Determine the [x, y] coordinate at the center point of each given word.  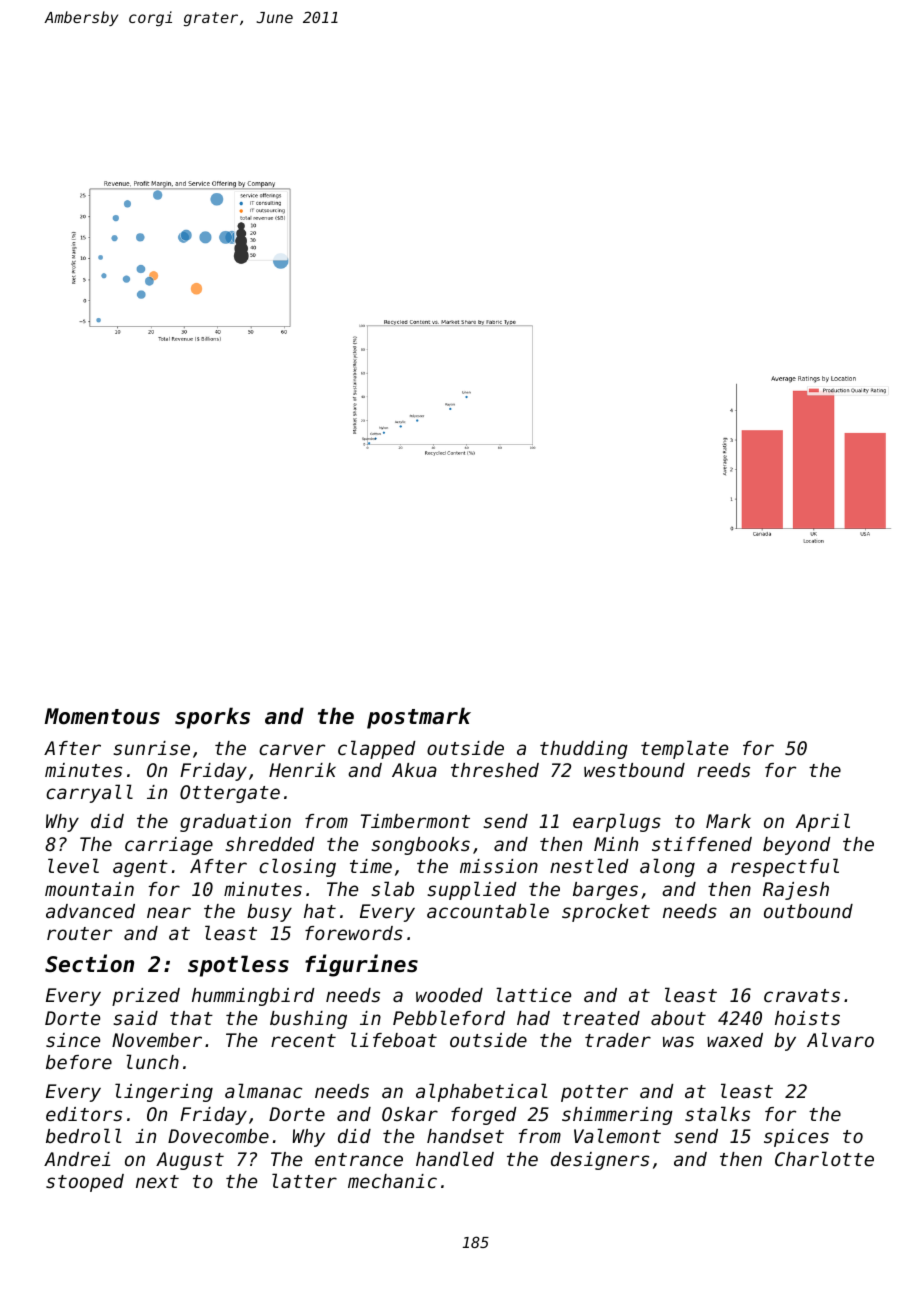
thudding [584, 750]
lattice [533, 994]
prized [146, 997]
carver [292, 749]
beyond [797, 846]
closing [297, 867]
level [73, 865]
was [678, 1041]
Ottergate [230, 794]
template [684, 749]
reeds [723, 770]
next [157, 1181]
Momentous [102, 716]
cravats [802, 995]
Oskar [410, 1114]
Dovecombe [218, 1136]
